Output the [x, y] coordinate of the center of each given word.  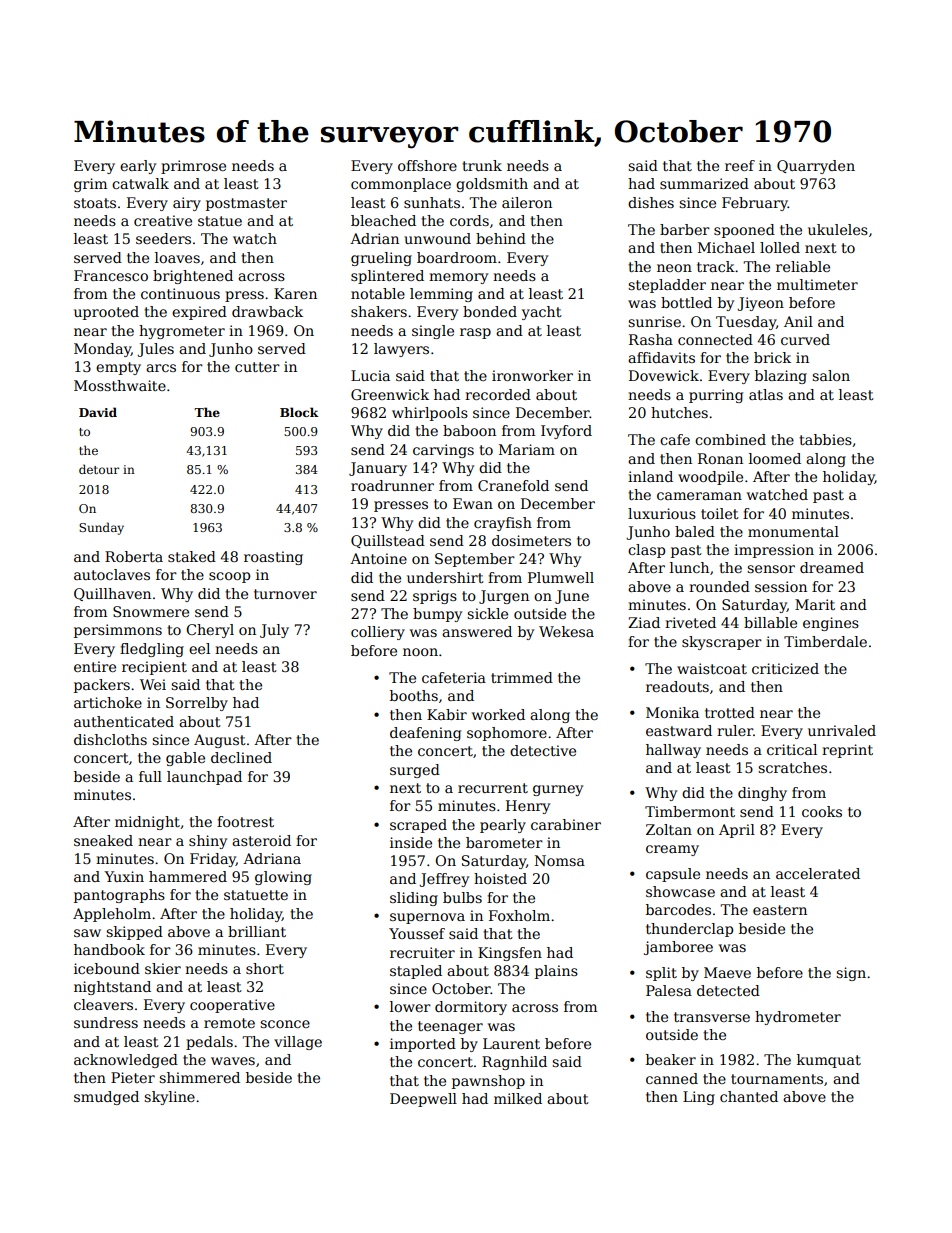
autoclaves [112, 574]
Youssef [417, 933]
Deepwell [423, 1100]
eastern [780, 910]
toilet [720, 513]
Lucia [370, 375]
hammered [188, 876]
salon [831, 375]
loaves [177, 257]
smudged [106, 1098]
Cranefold [513, 485]
